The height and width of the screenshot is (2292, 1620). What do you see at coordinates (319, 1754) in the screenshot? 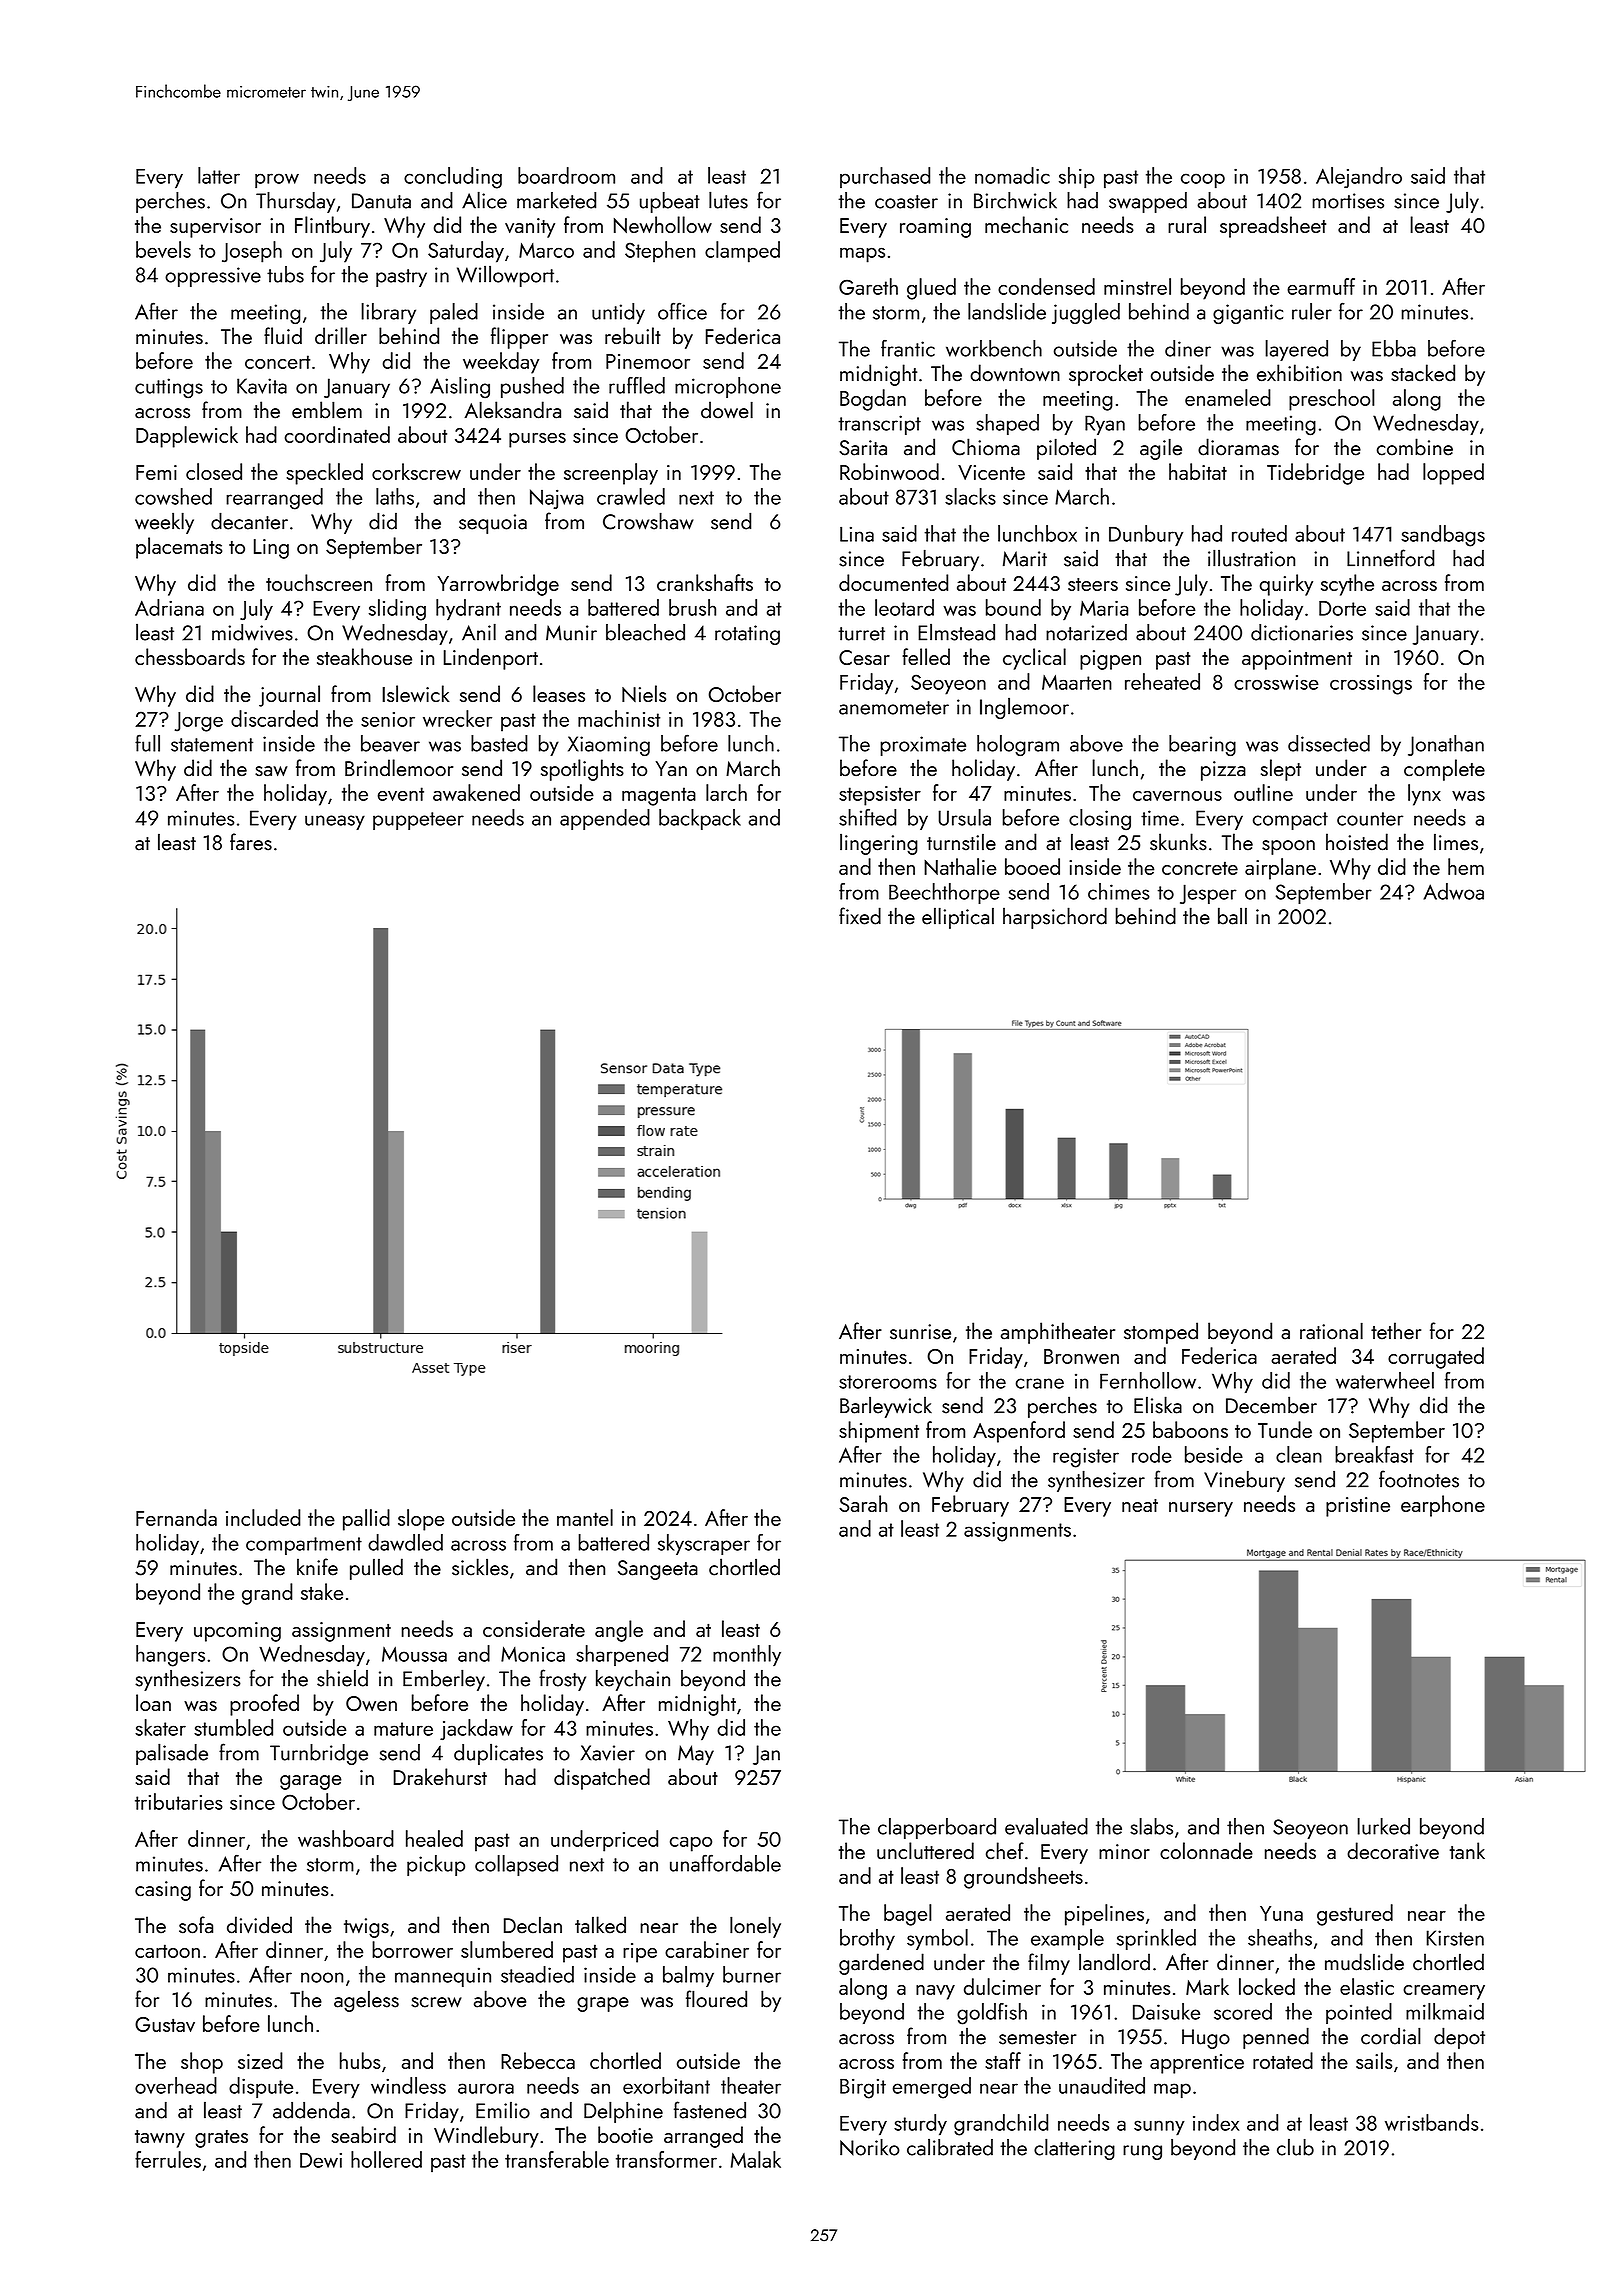
I see `Turnbridge` at bounding box center [319, 1754].
